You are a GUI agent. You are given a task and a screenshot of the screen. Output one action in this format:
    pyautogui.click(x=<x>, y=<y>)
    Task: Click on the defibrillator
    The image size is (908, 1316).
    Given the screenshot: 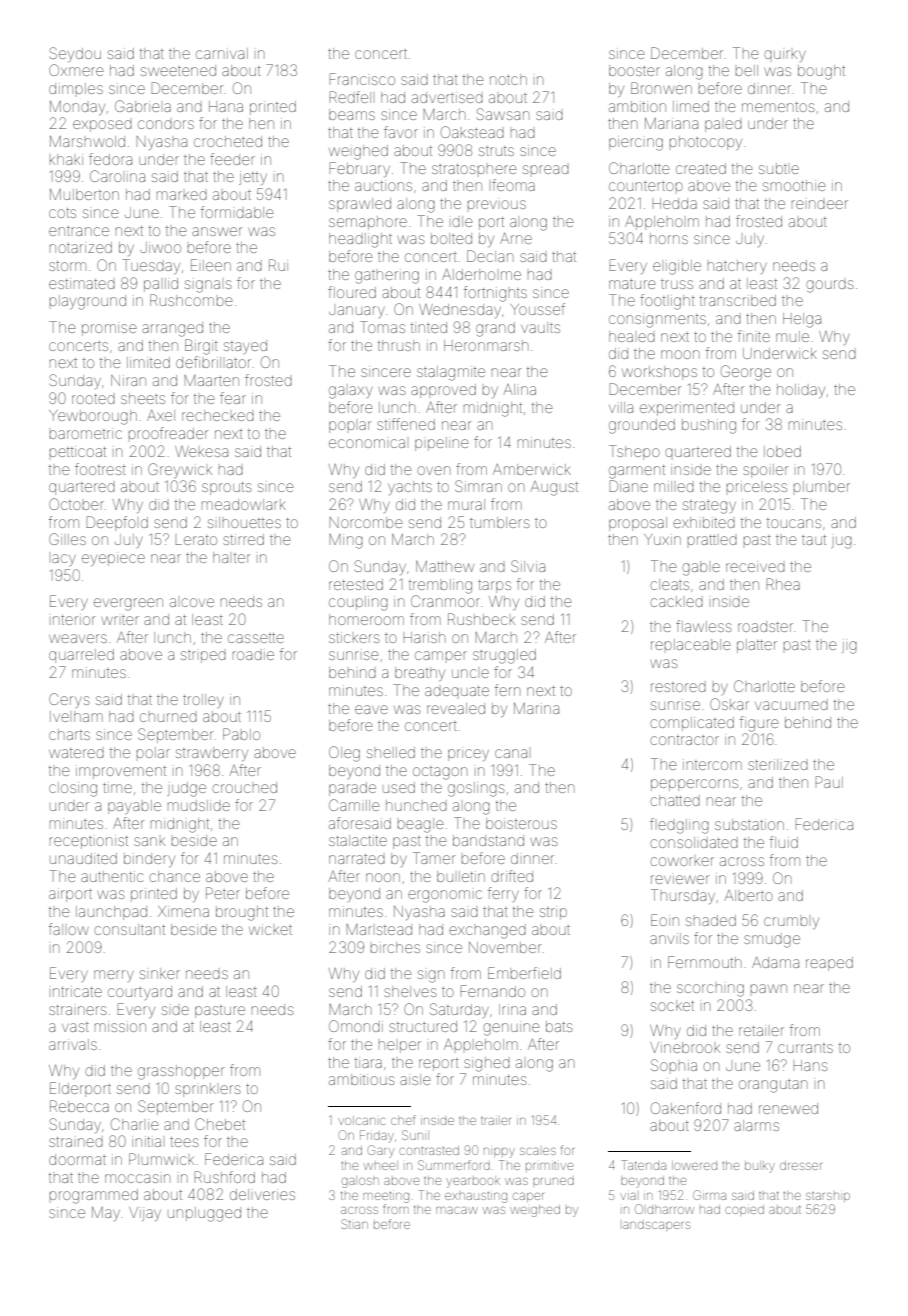 What is the action you would take?
    pyautogui.click(x=213, y=362)
